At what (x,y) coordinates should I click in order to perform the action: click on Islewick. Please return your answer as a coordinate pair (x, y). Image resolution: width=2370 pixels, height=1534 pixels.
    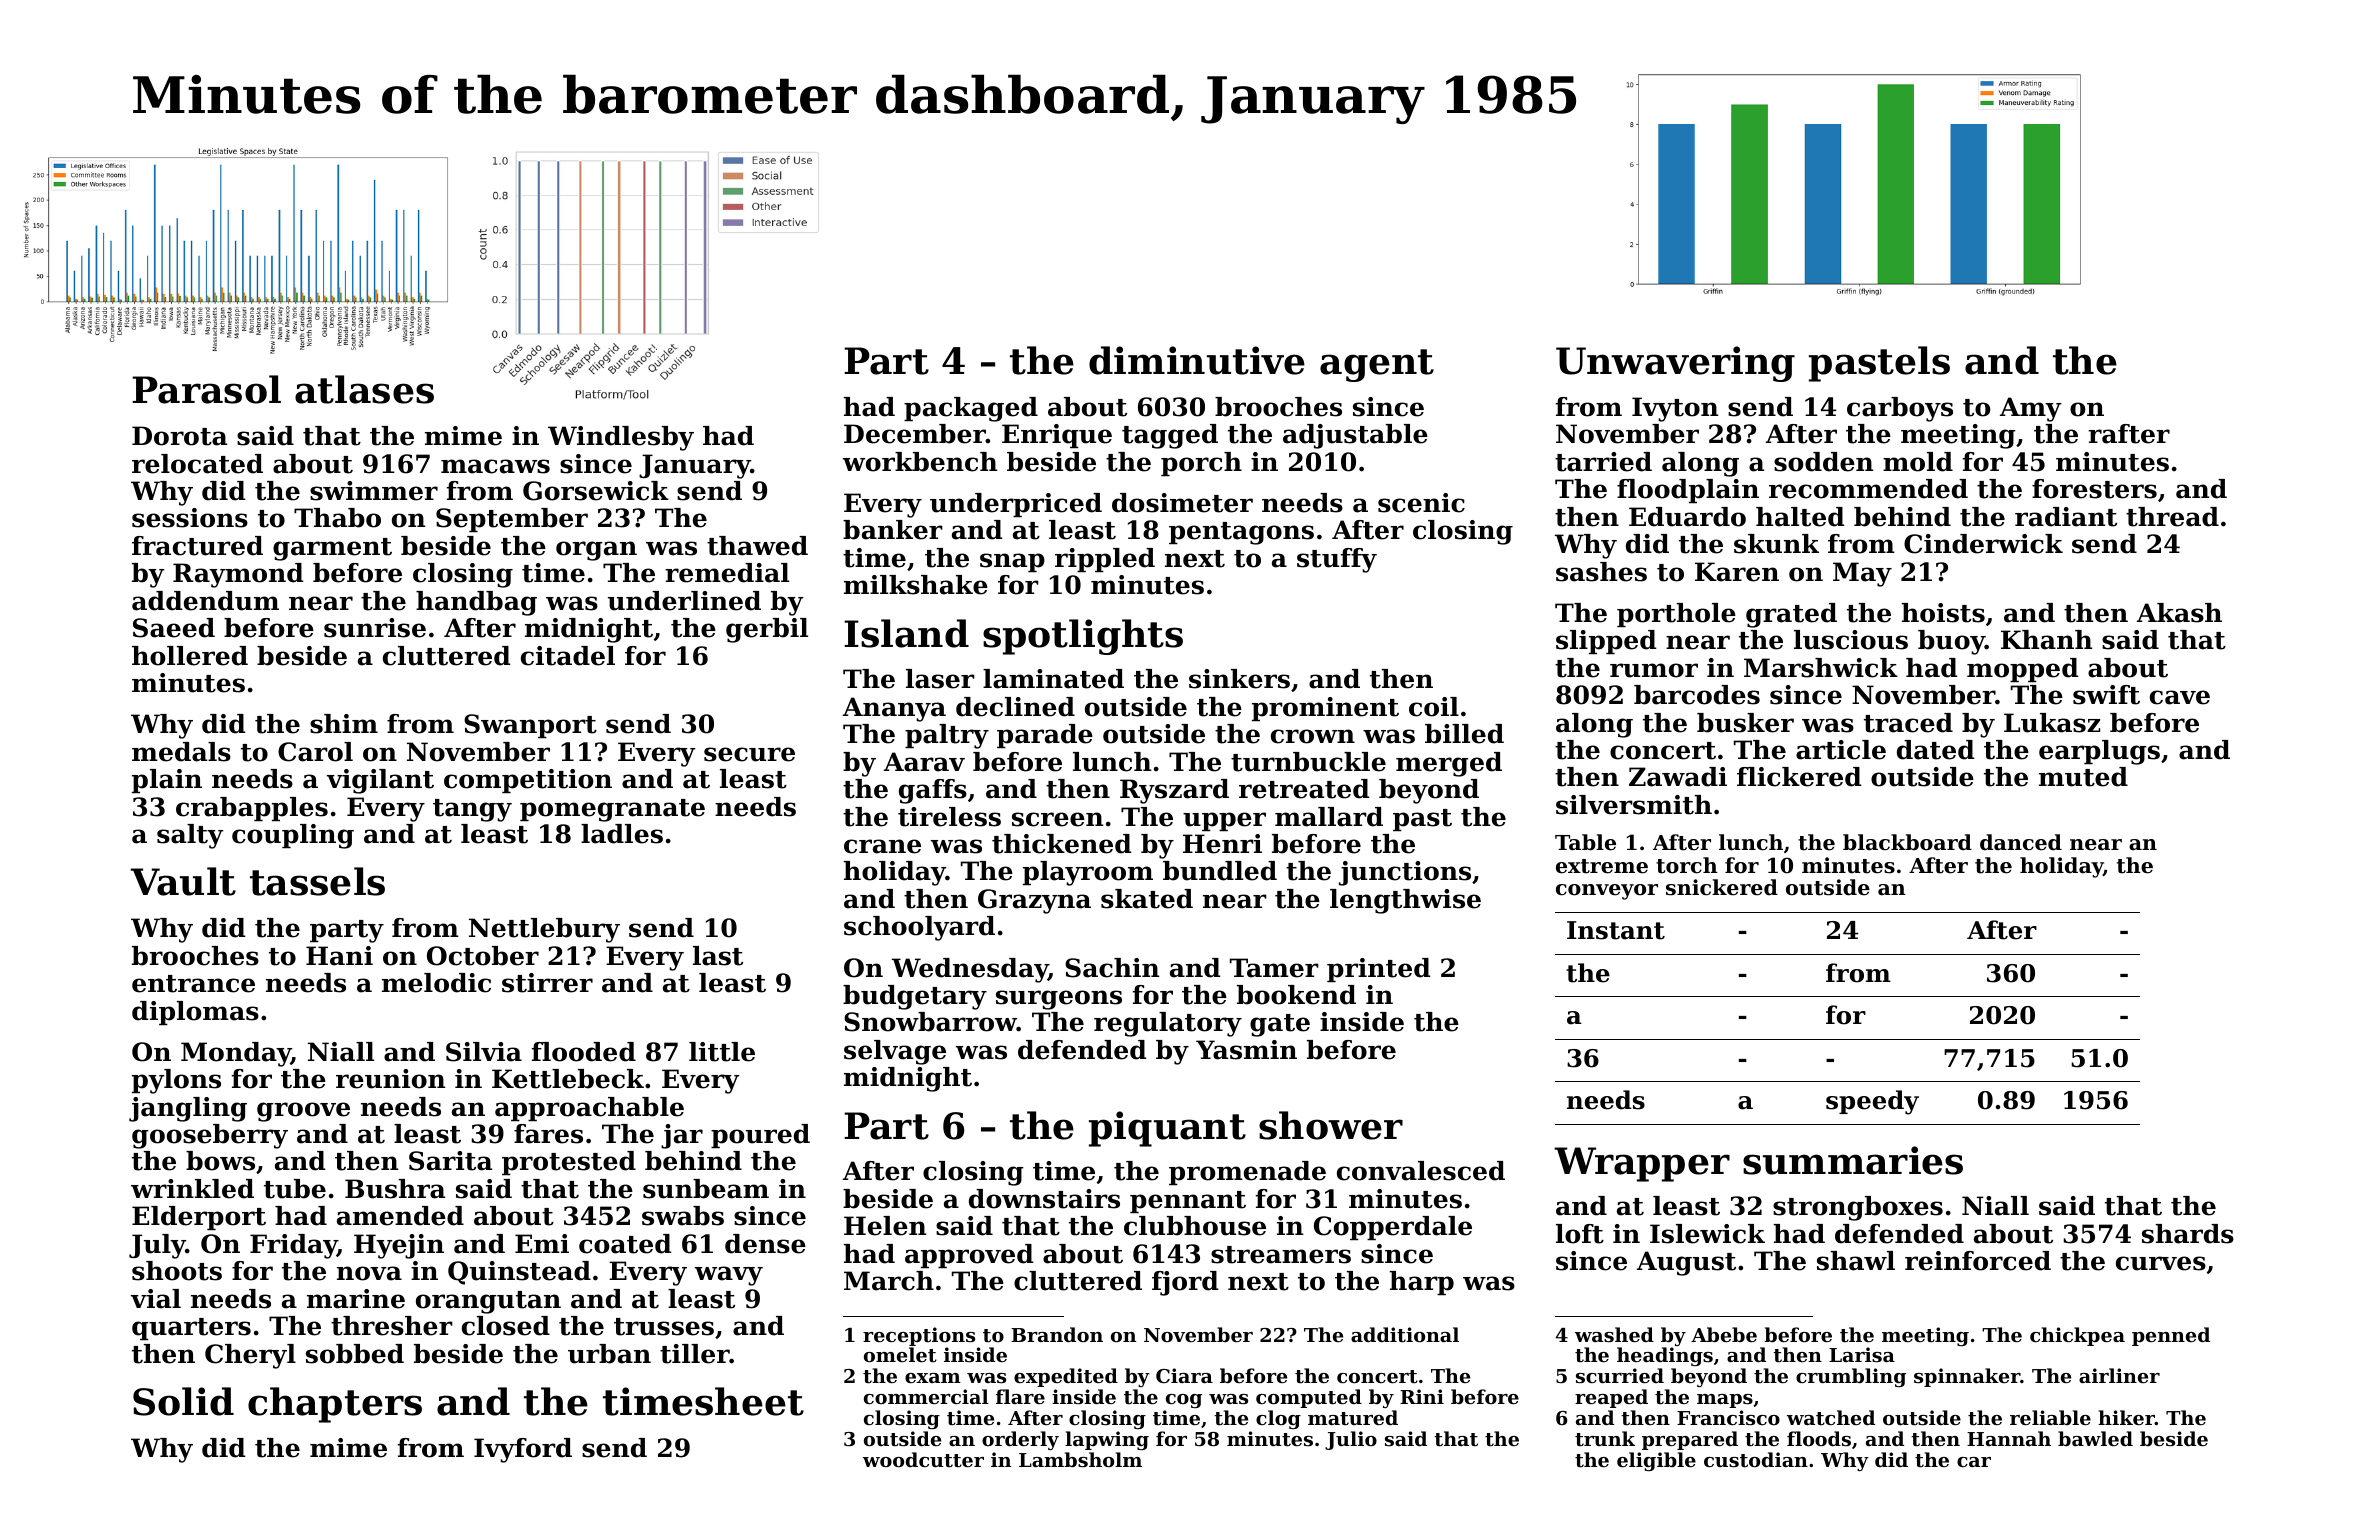
    Looking at the image, I should click on (1707, 1234).
